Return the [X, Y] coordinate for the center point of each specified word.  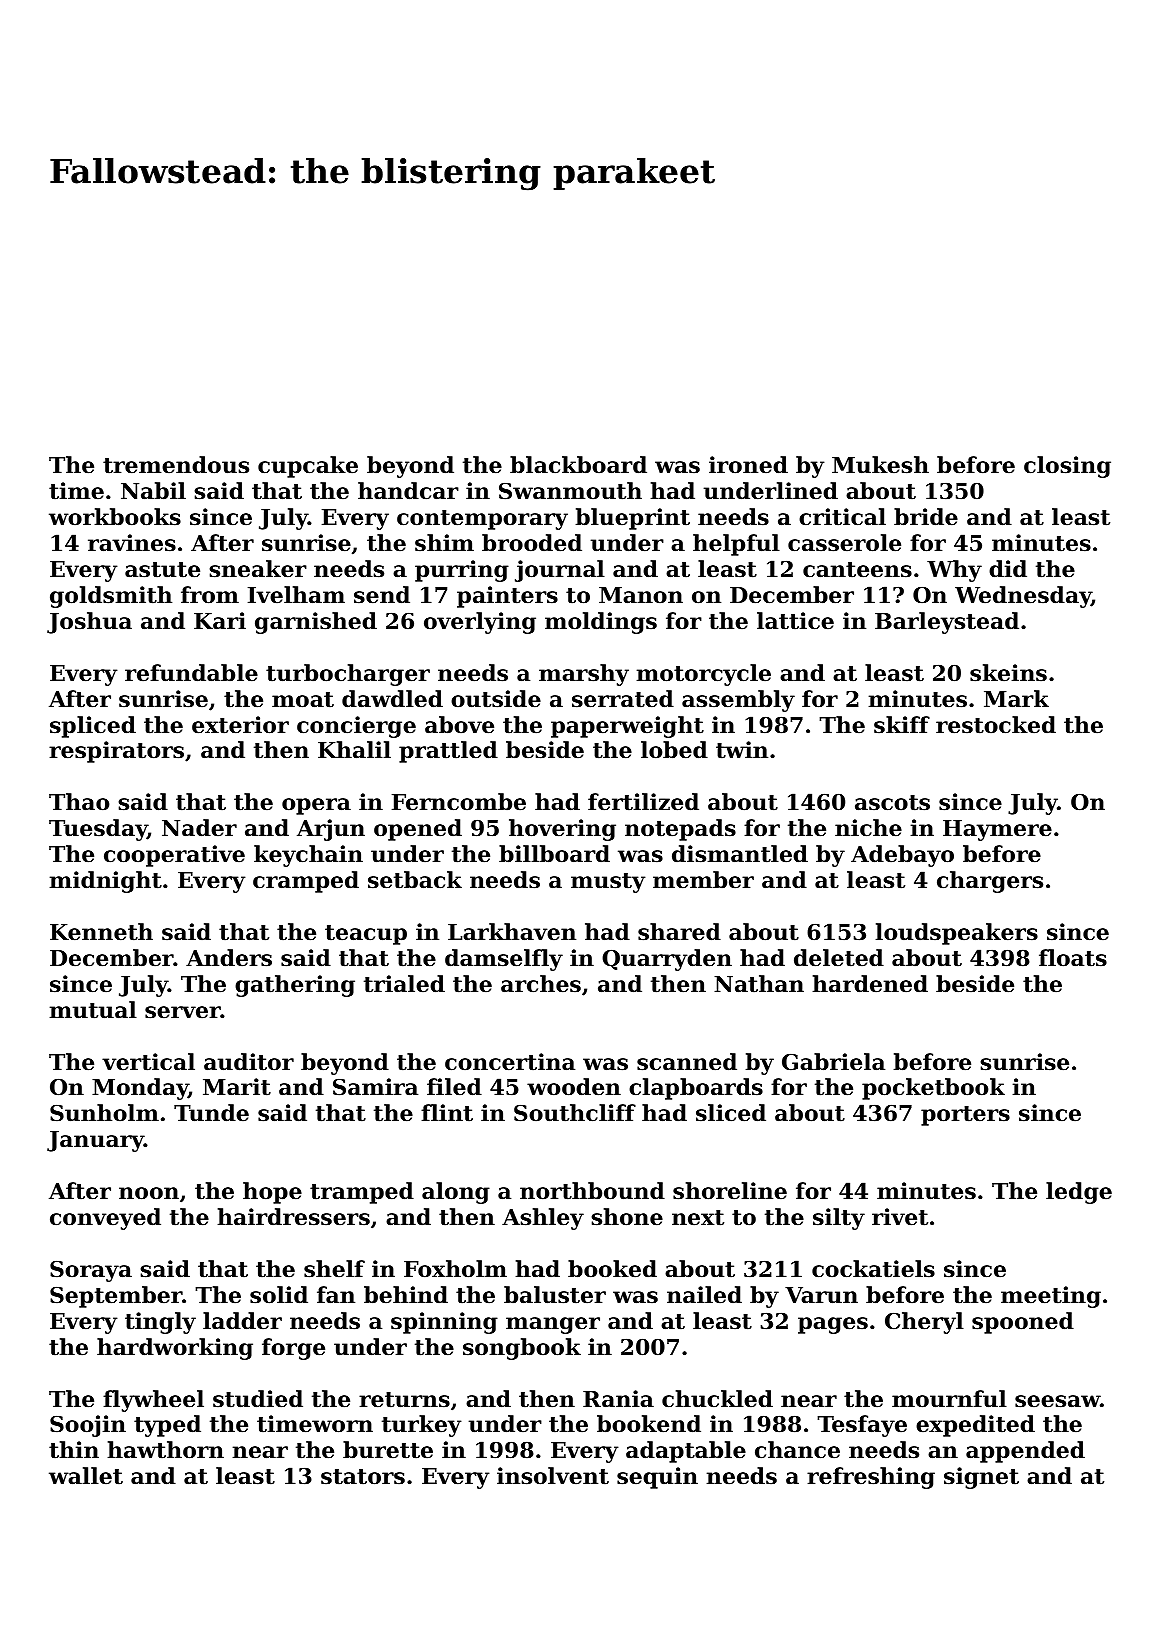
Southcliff [575, 1113]
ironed [748, 465]
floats [1073, 958]
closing [1067, 467]
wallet [86, 1476]
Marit [237, 1087]
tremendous [176, 465]
